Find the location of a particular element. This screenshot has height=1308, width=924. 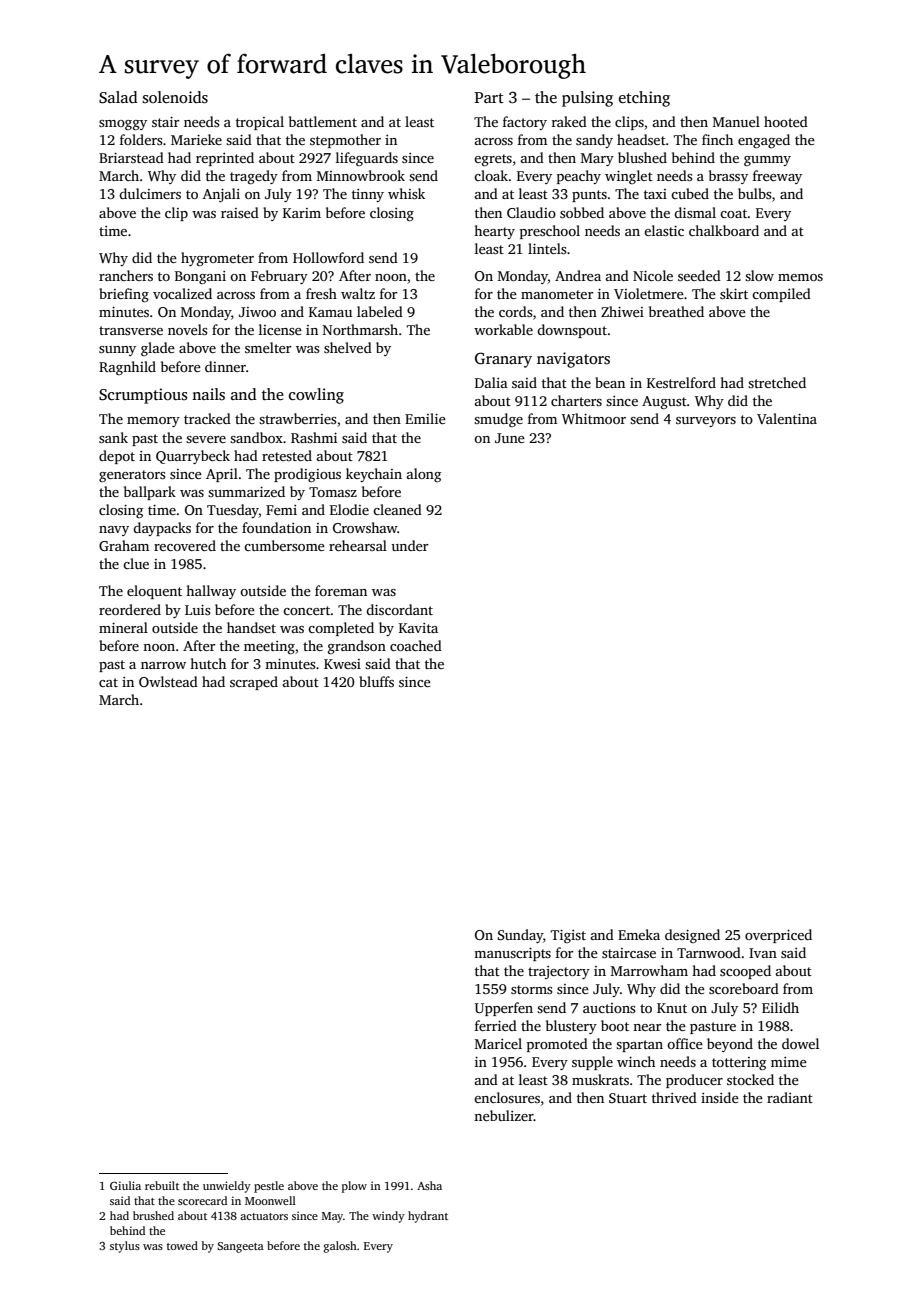

ferried is located at coordinates (496, 1025).
